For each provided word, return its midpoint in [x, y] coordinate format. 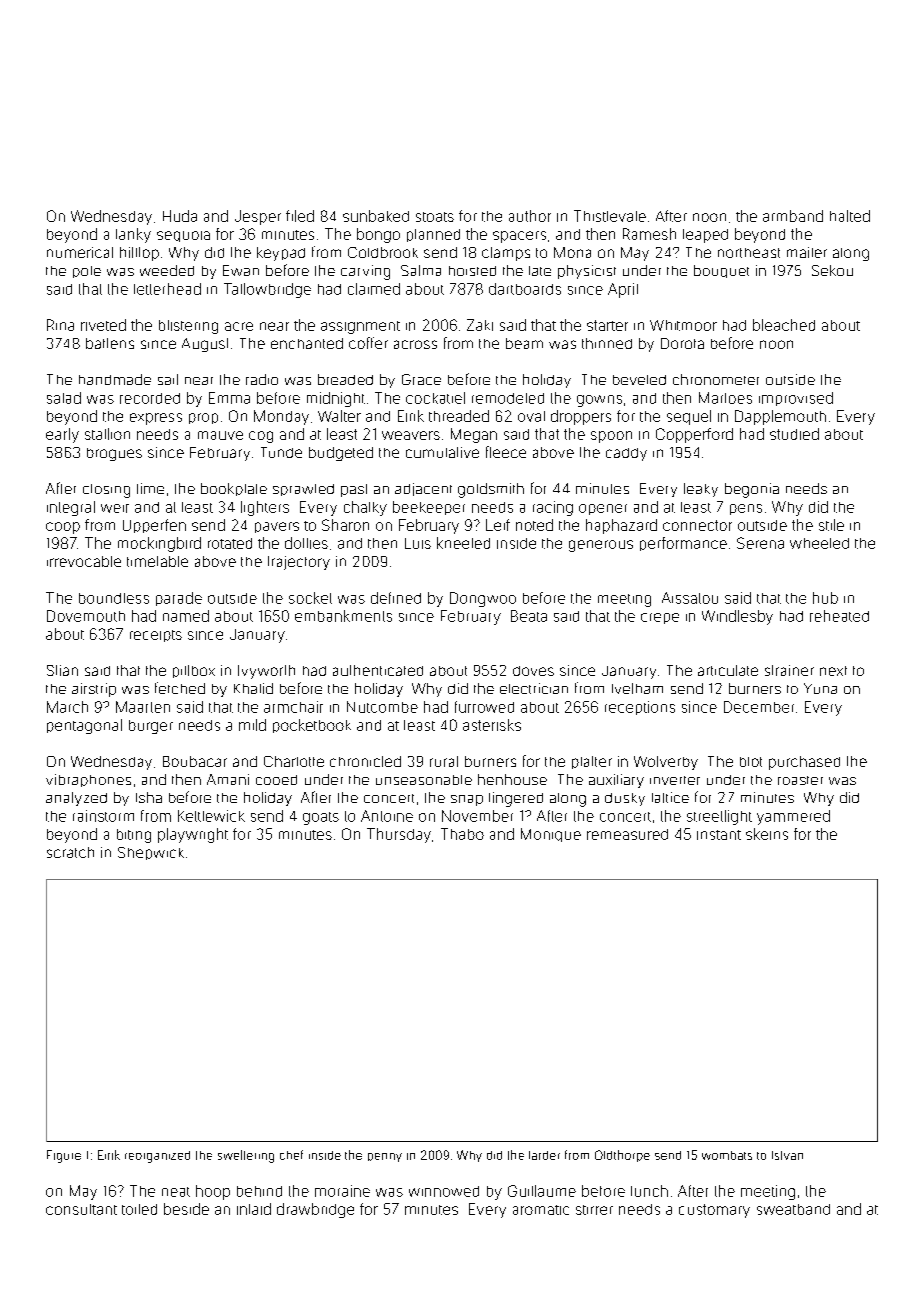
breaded [345, 379]
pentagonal [84, 726]
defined [396, 598]
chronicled [365, 761]
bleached [784, 325]
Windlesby [737, 617]
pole [87, 272]
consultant [81, 1209]
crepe [660, 618]
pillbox [194, 671]
